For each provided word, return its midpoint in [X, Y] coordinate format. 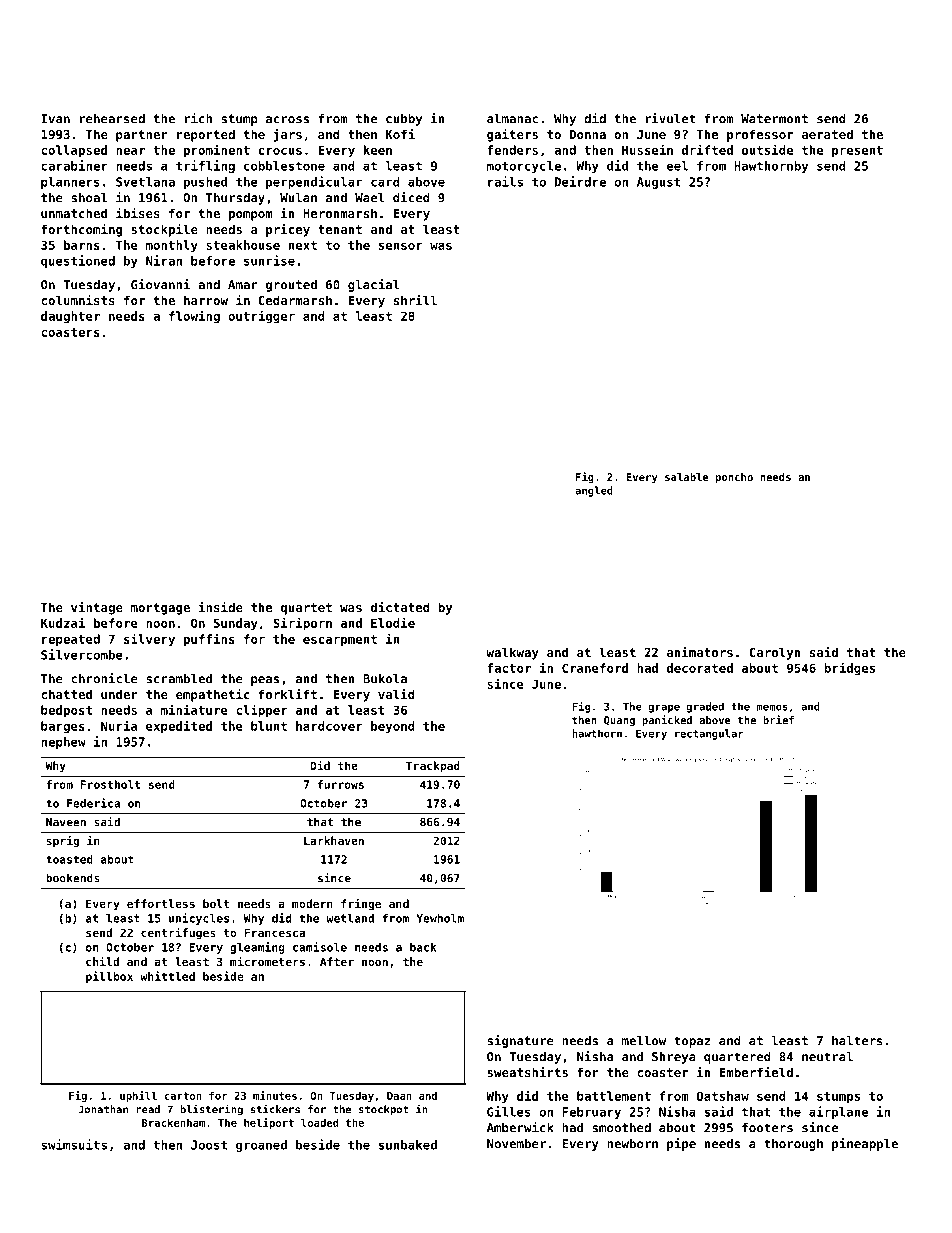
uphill [138, 1096]
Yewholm [440, 918]
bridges [849, 669]
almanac [512, 119]
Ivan [56, 119]
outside [767, 149]
